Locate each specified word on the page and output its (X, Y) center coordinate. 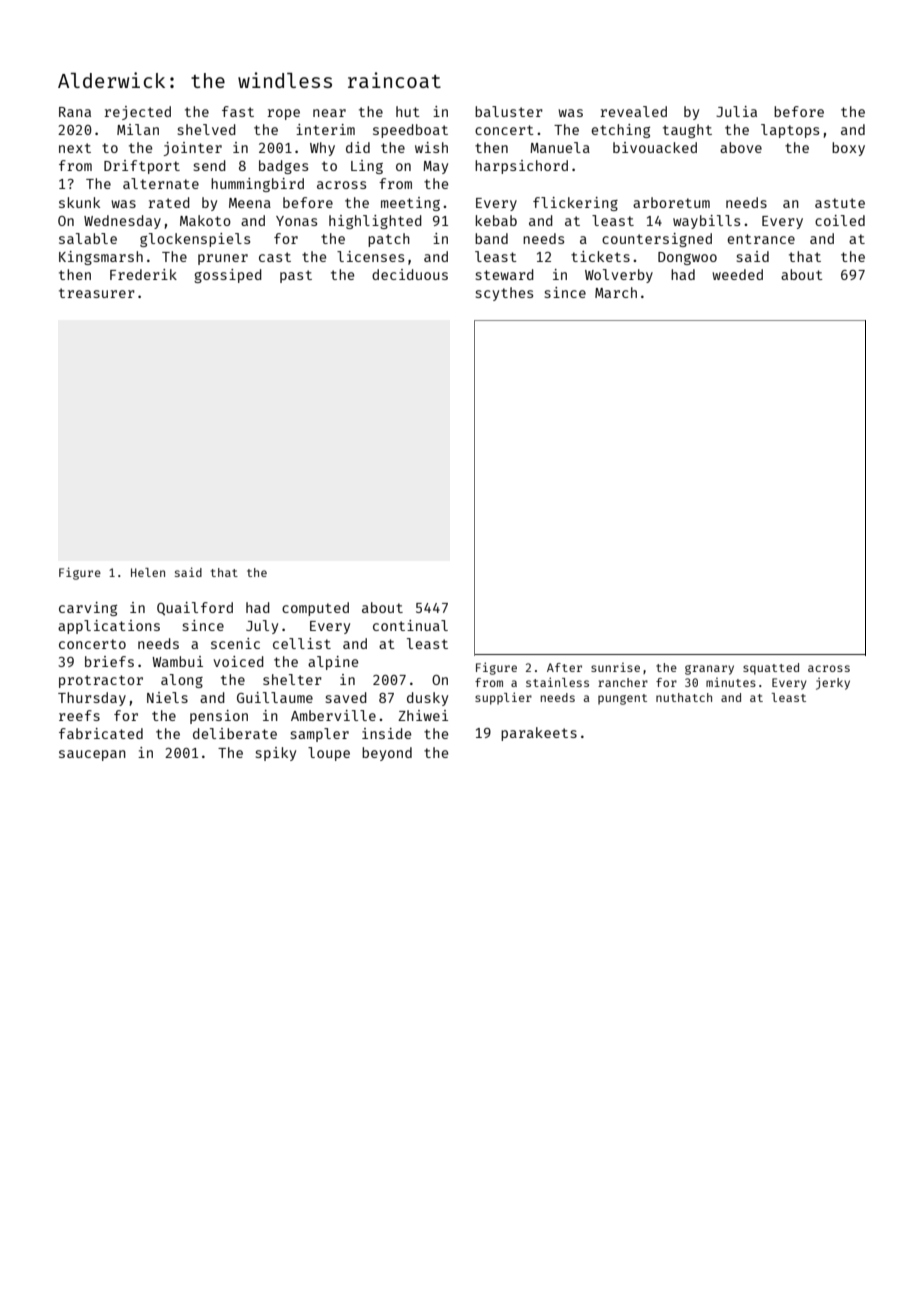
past (296, 276)
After (564, 667)
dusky (427, 699)
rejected (137, 113)
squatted (771, 669)
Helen (148, 572)
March (616, 292)
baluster (509, 111)
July (262, 627)
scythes (504, 294)
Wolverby (619, 276)
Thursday (92, 699)
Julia (736, 111)
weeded (737, 274)
